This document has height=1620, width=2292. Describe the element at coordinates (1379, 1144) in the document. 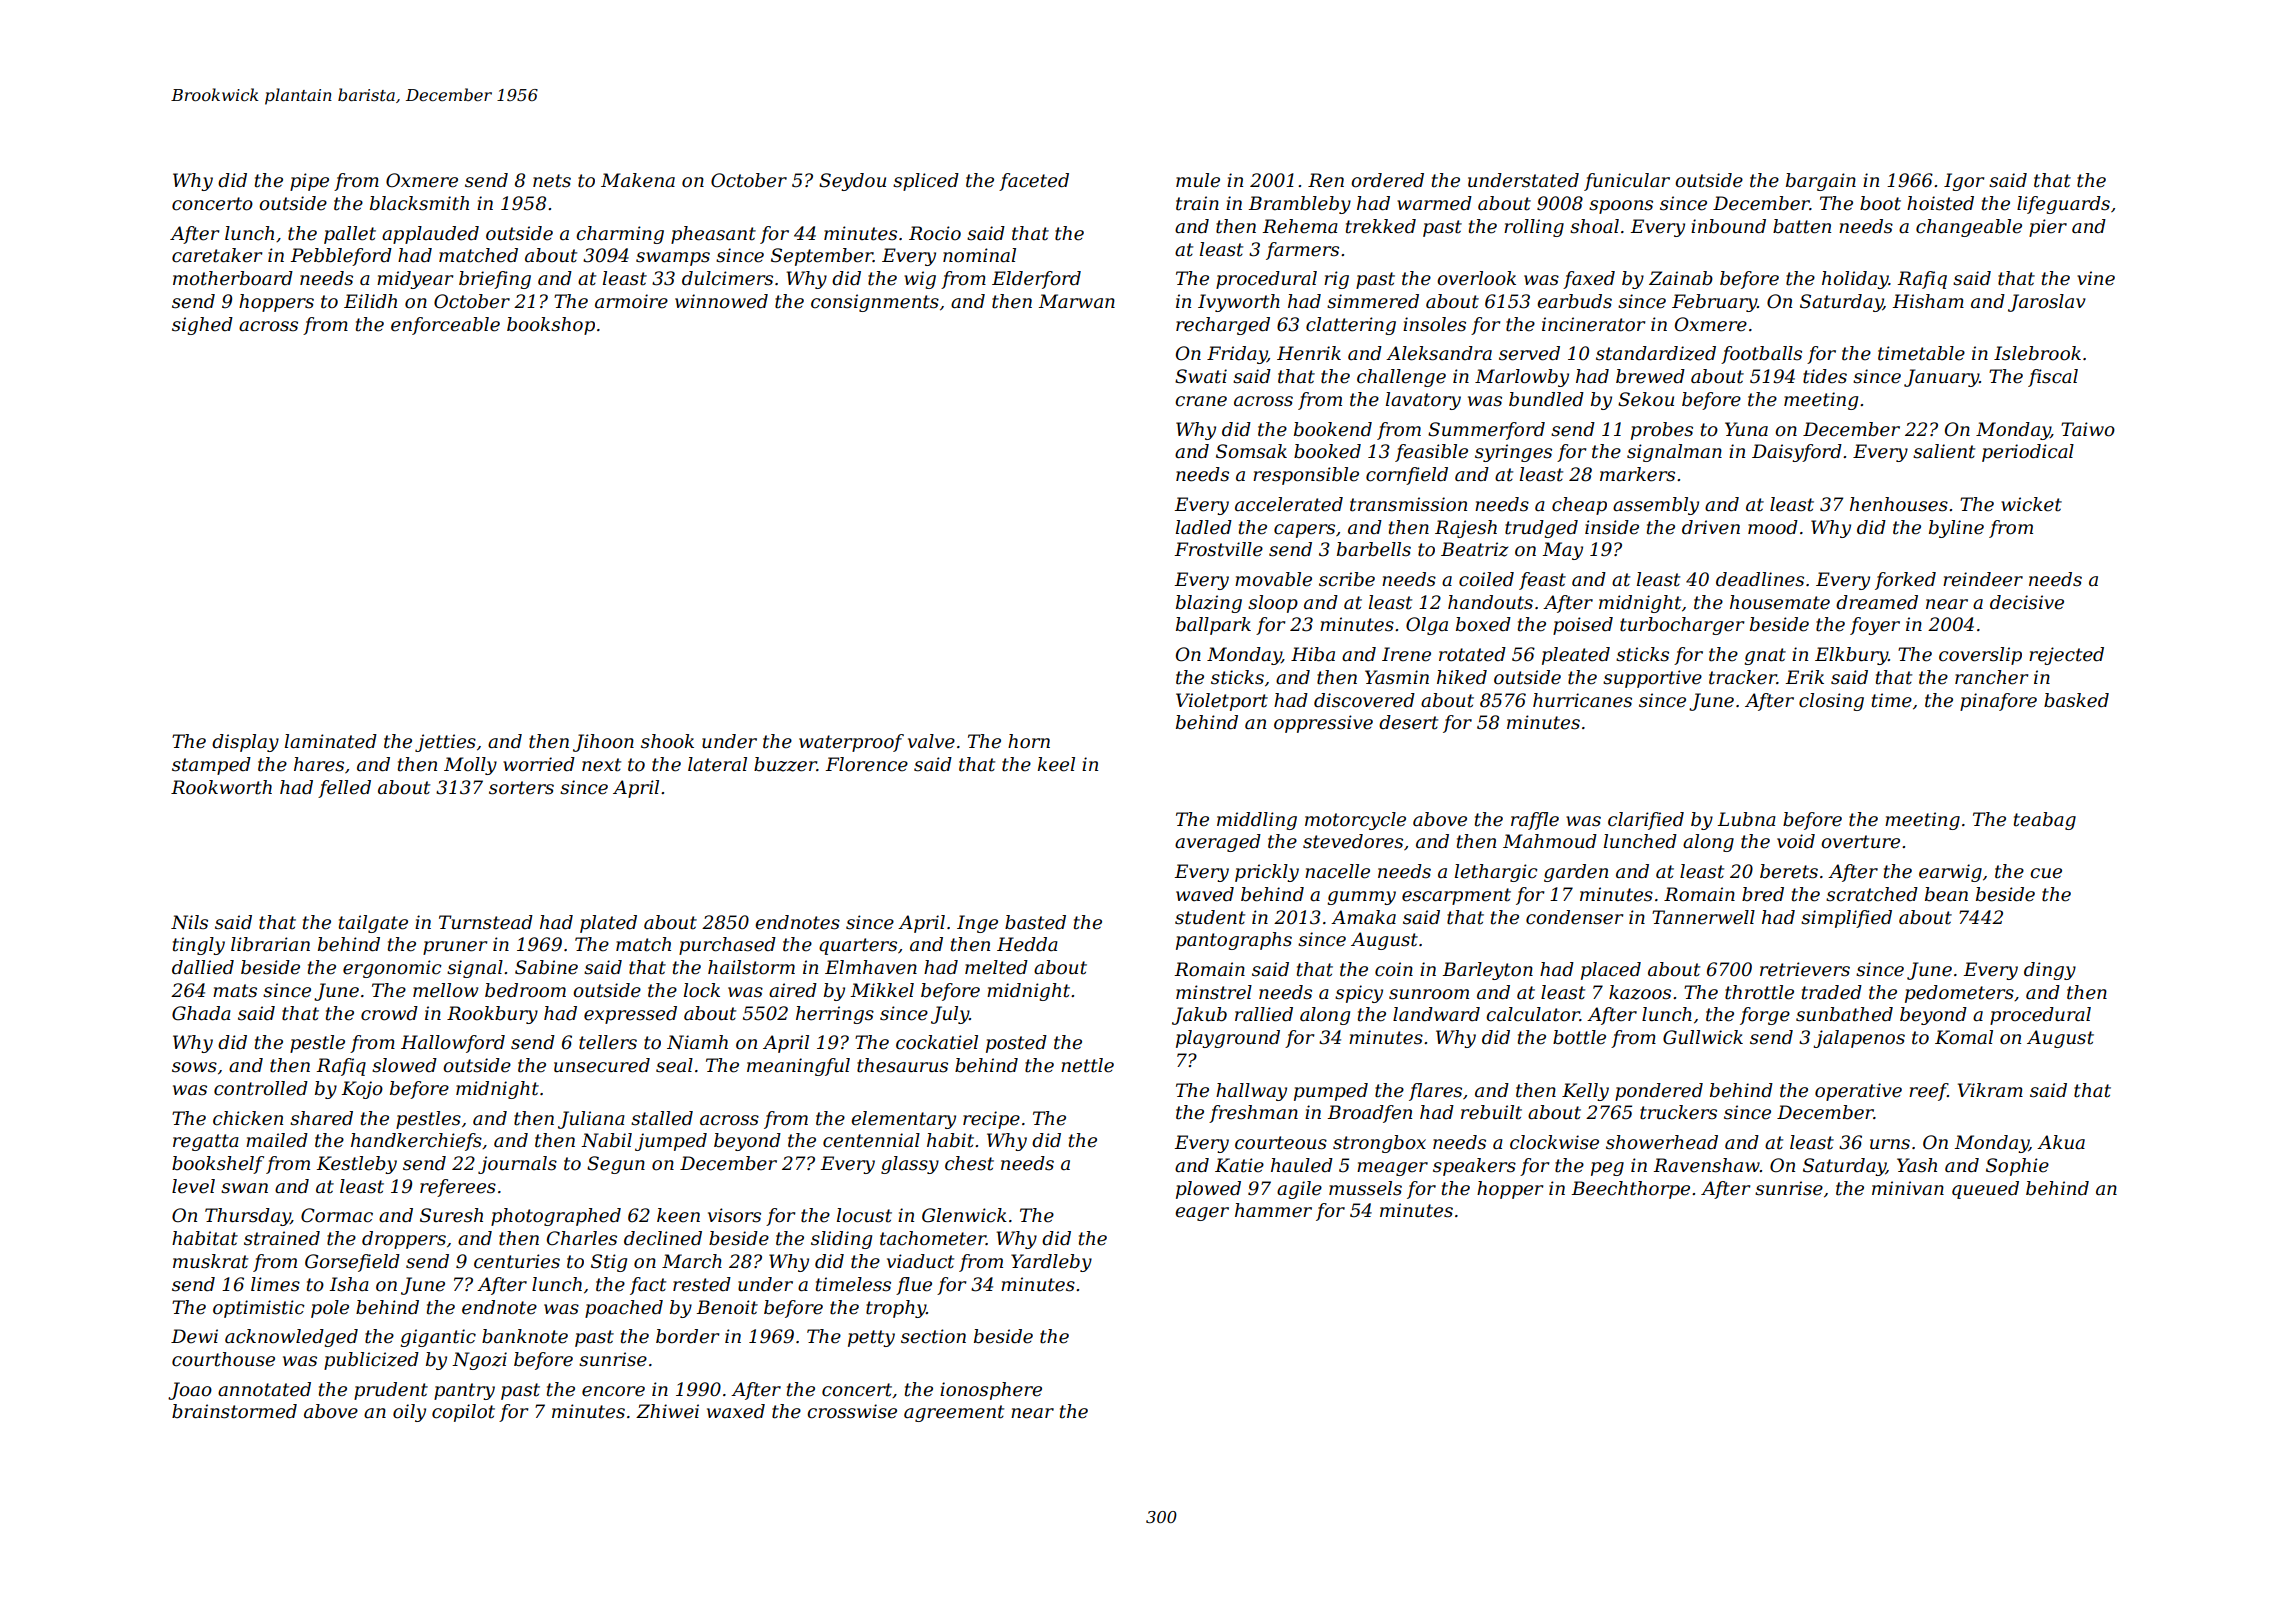

I see `strongbox` at that location.
